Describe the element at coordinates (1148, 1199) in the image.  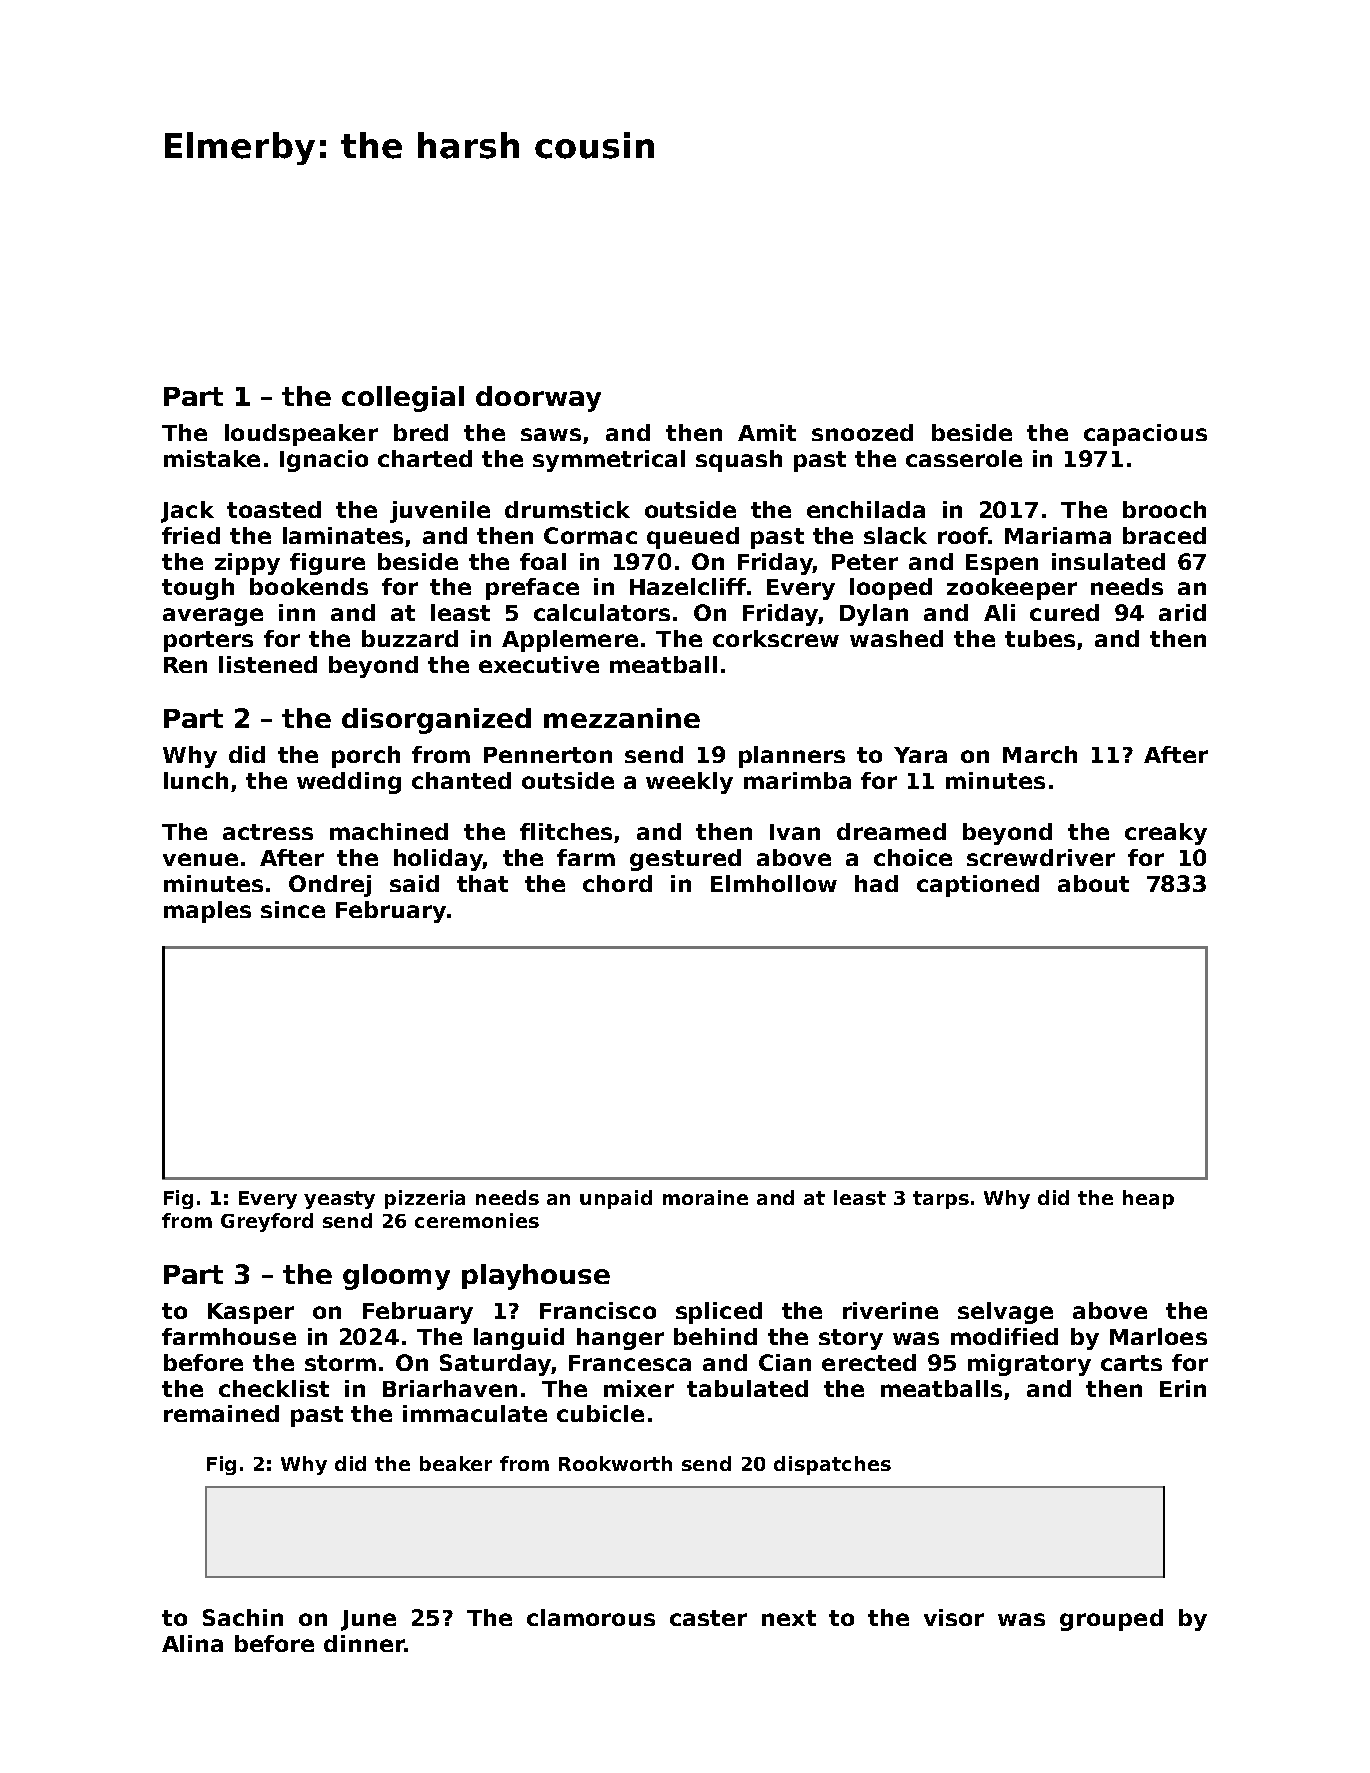
I see `heap` at that location.
